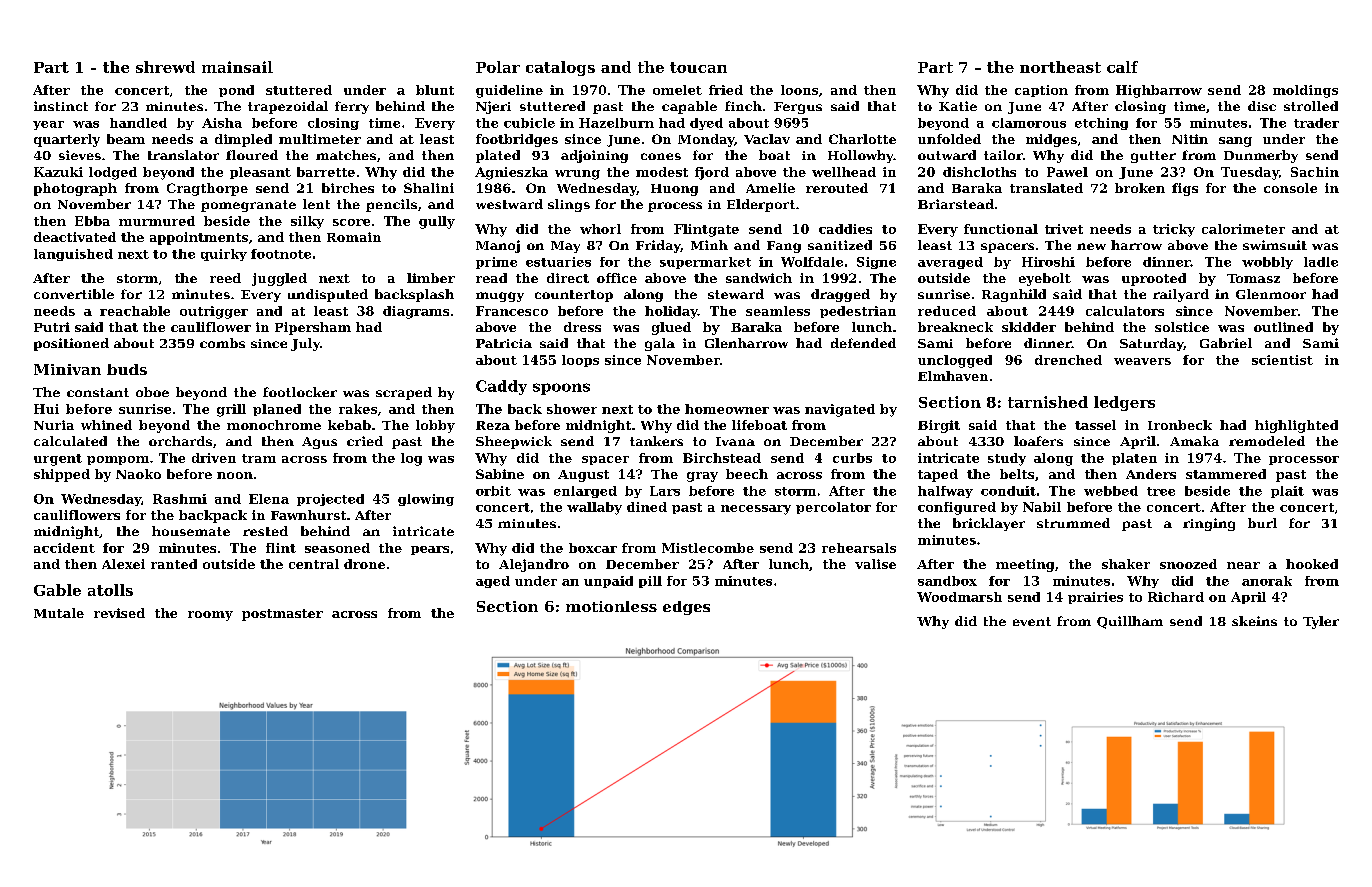  I want to click on Fawnhurst, so click(308, 515).
